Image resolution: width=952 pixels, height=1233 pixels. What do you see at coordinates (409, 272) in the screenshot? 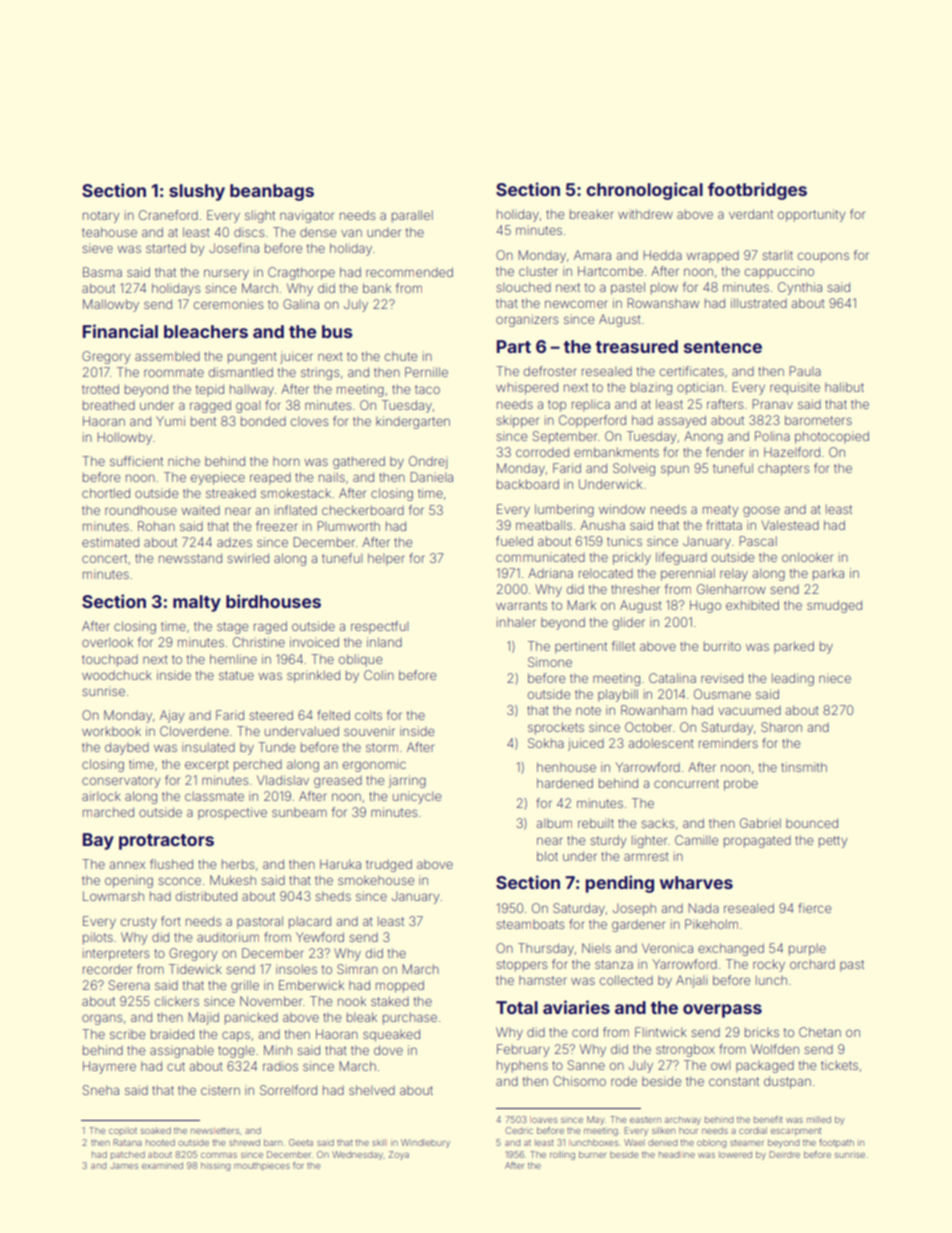
I see `recommended` at bounding box center [409, 272].
